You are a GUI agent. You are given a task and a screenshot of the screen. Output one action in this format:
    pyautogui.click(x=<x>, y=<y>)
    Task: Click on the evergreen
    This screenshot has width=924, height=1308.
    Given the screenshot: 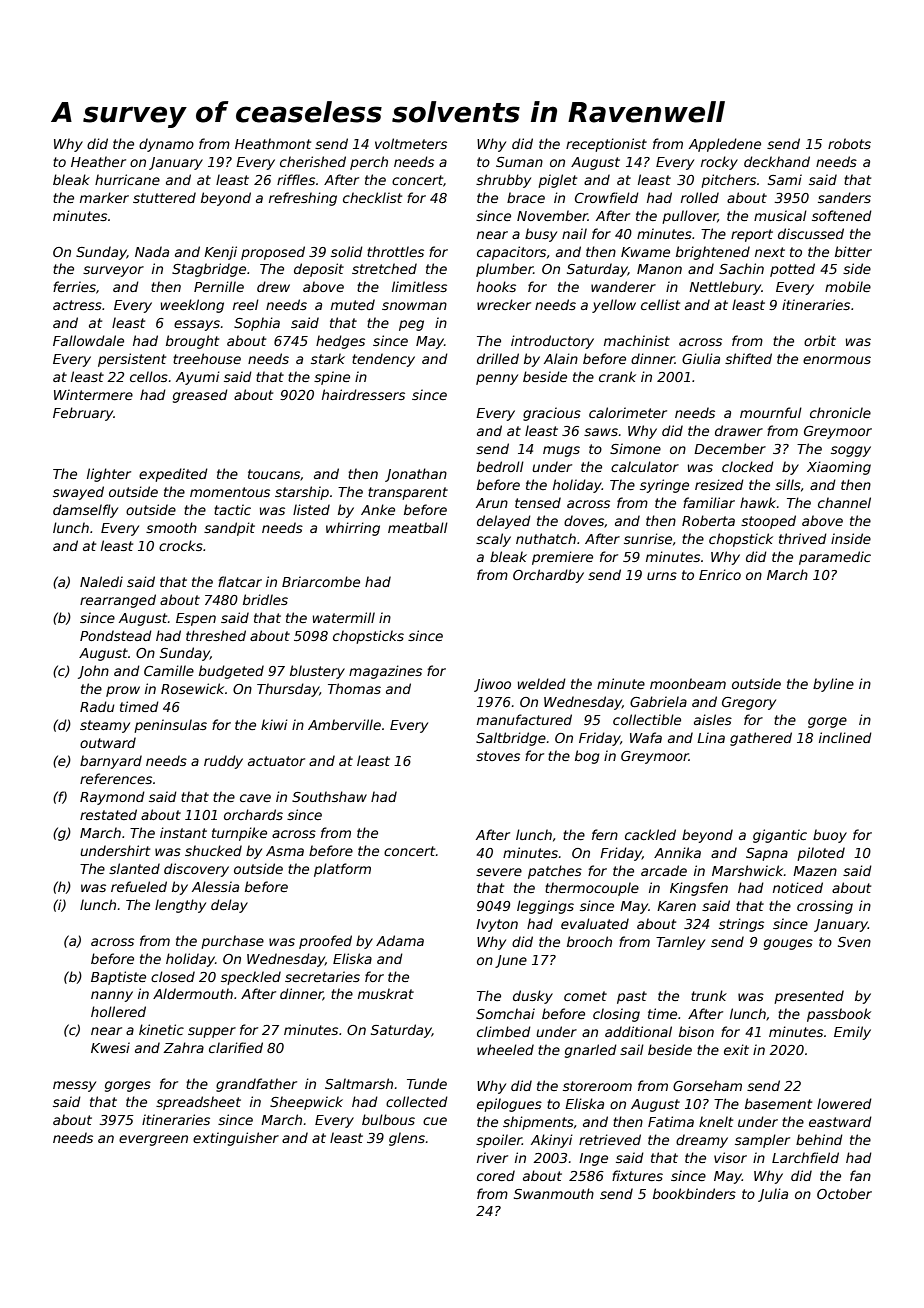 What is the action you would take?
    pyautogui.click(x=153, y=1140)
